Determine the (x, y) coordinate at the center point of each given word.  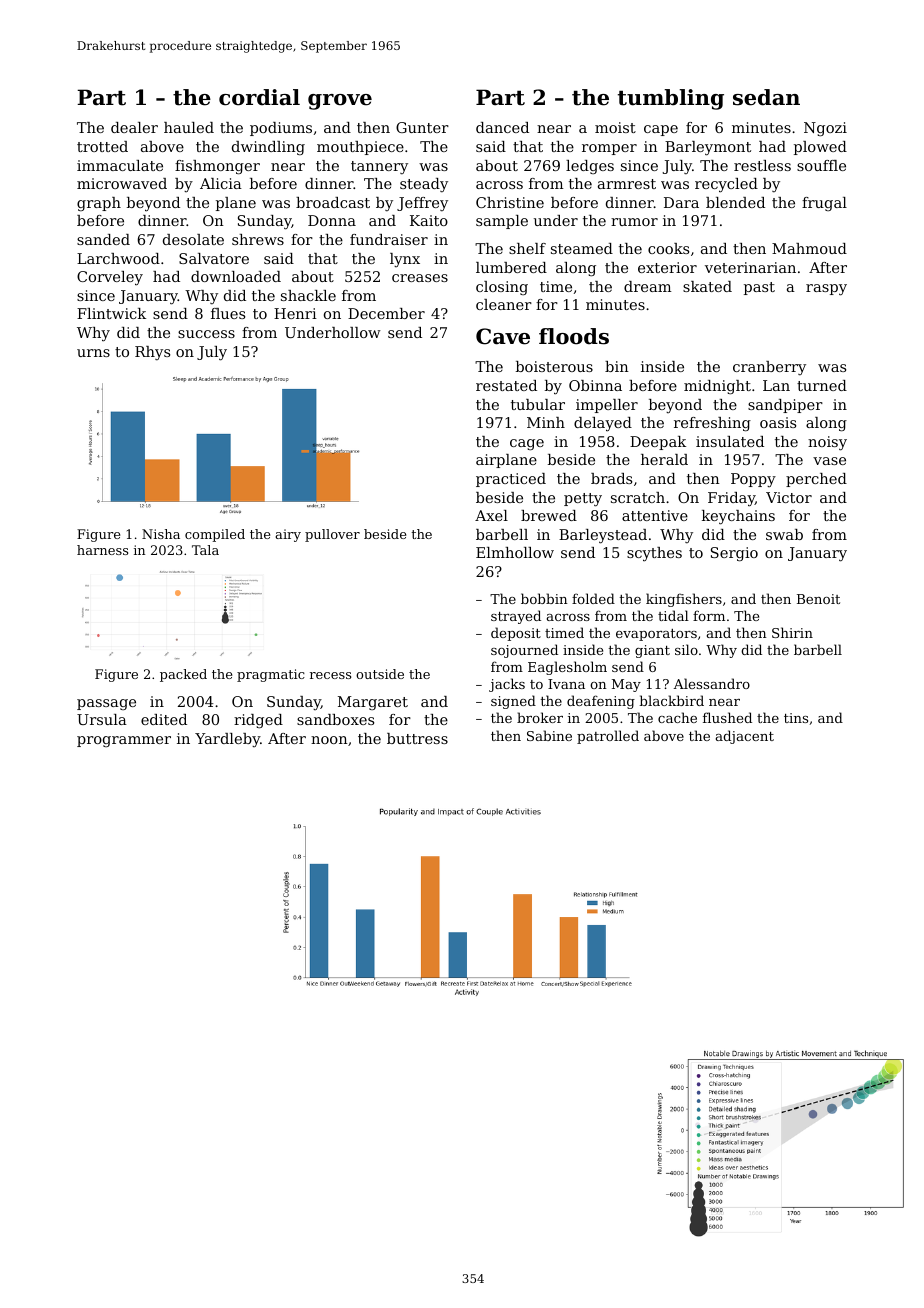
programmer (124, 741)
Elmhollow (515, 552)
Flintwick (111, 313)
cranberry (769, 368)
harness (102, 550)
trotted (102, 146)
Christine (510, 202)
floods (574, 336)
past (759, 288)
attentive (655, 515)
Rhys (152, 353)
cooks (668, 248)
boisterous (554, 366)
